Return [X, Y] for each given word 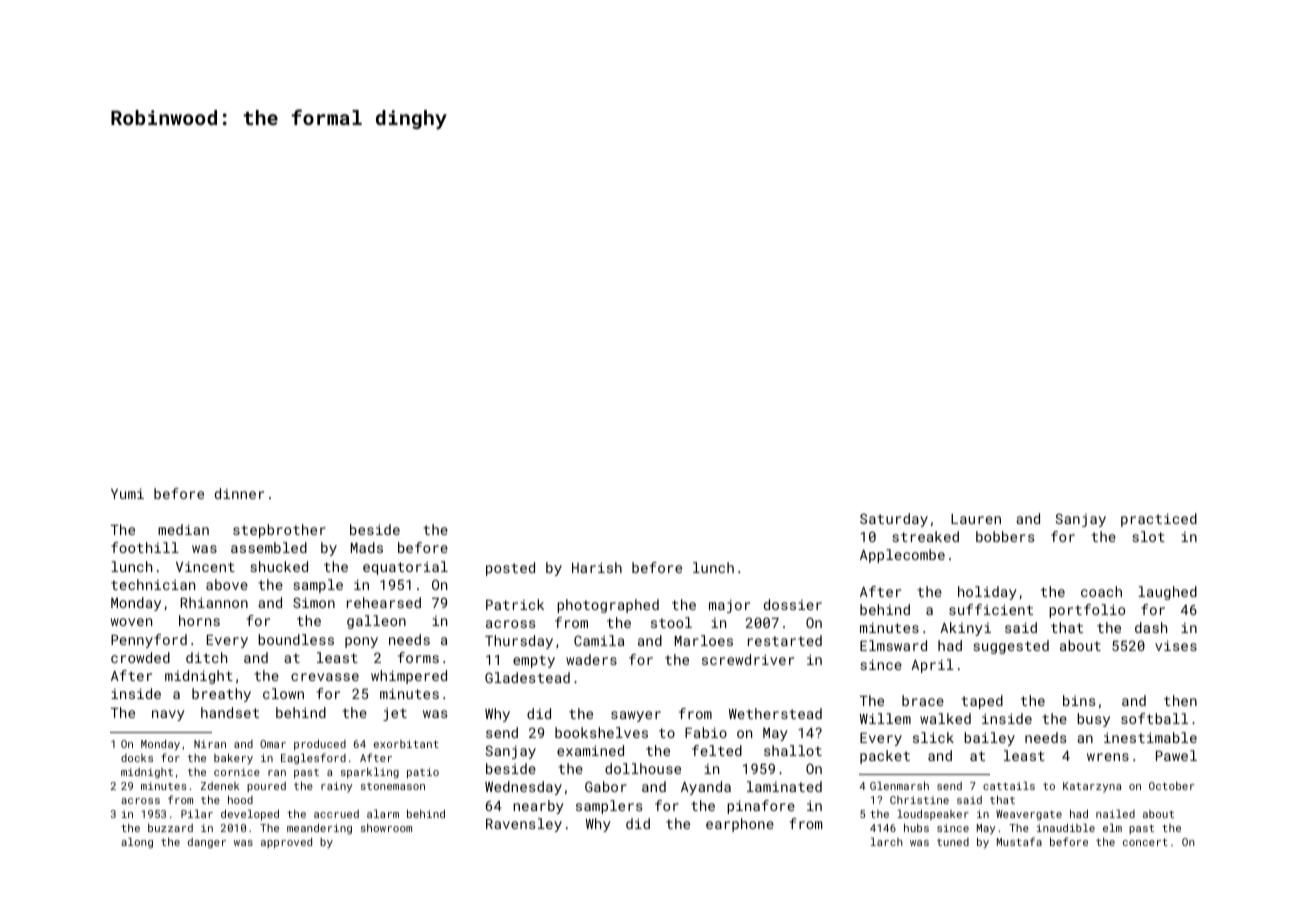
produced [320, 744]
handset [230, 712]
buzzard [170, 828]
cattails [1009, 785]
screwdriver [748, 659]
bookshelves [601, 732]
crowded [140, 657]
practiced [1159, 520]
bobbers [1005, 536]
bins [1079, 700]
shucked [279, 566]
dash [1151, 627]
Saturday [894, 520]
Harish [597, 567]
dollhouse [643, 768]
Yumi [127, 493]
